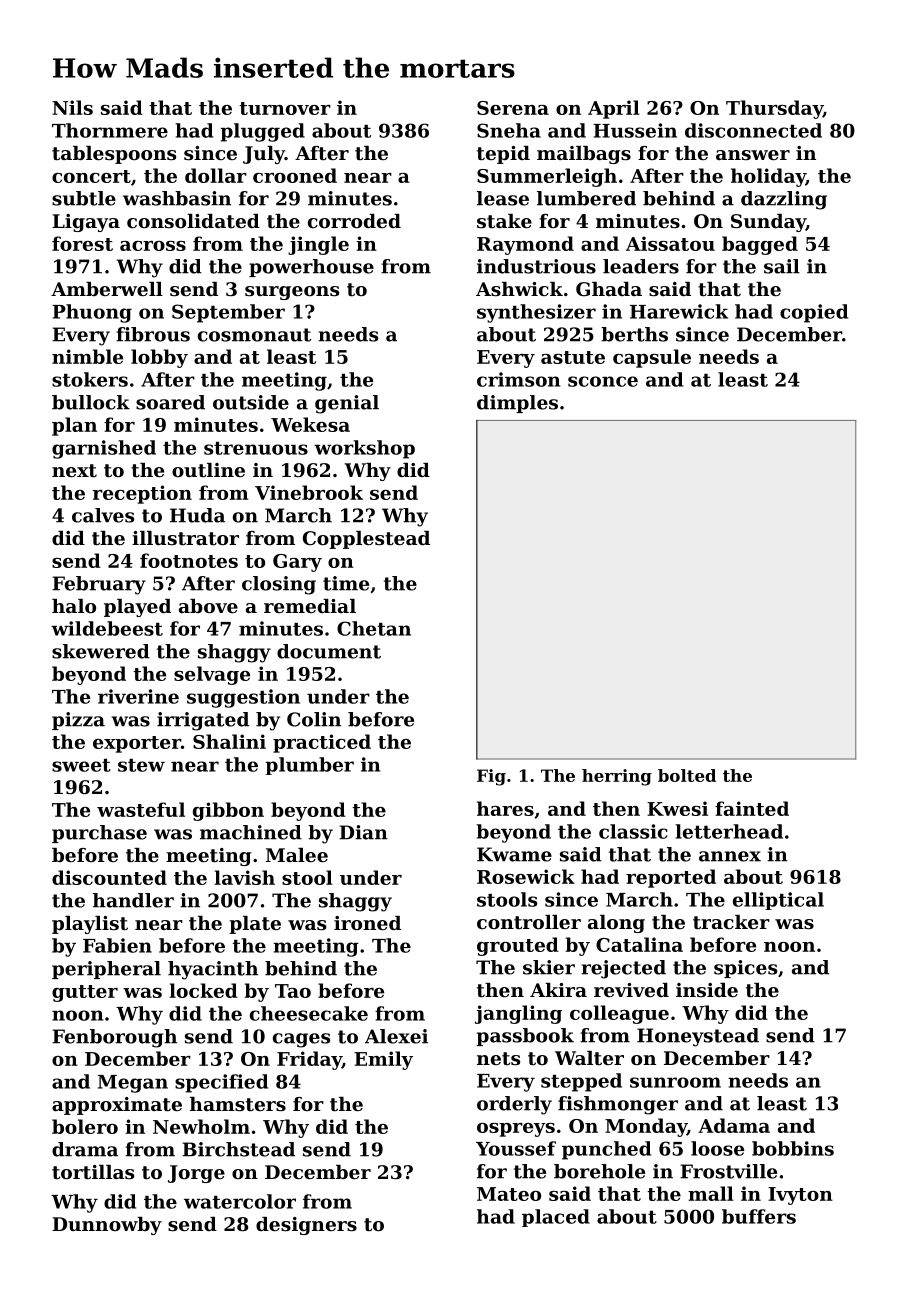 This screenshot has width=908, height=1316. I want to click on next, so click(74, 471).
